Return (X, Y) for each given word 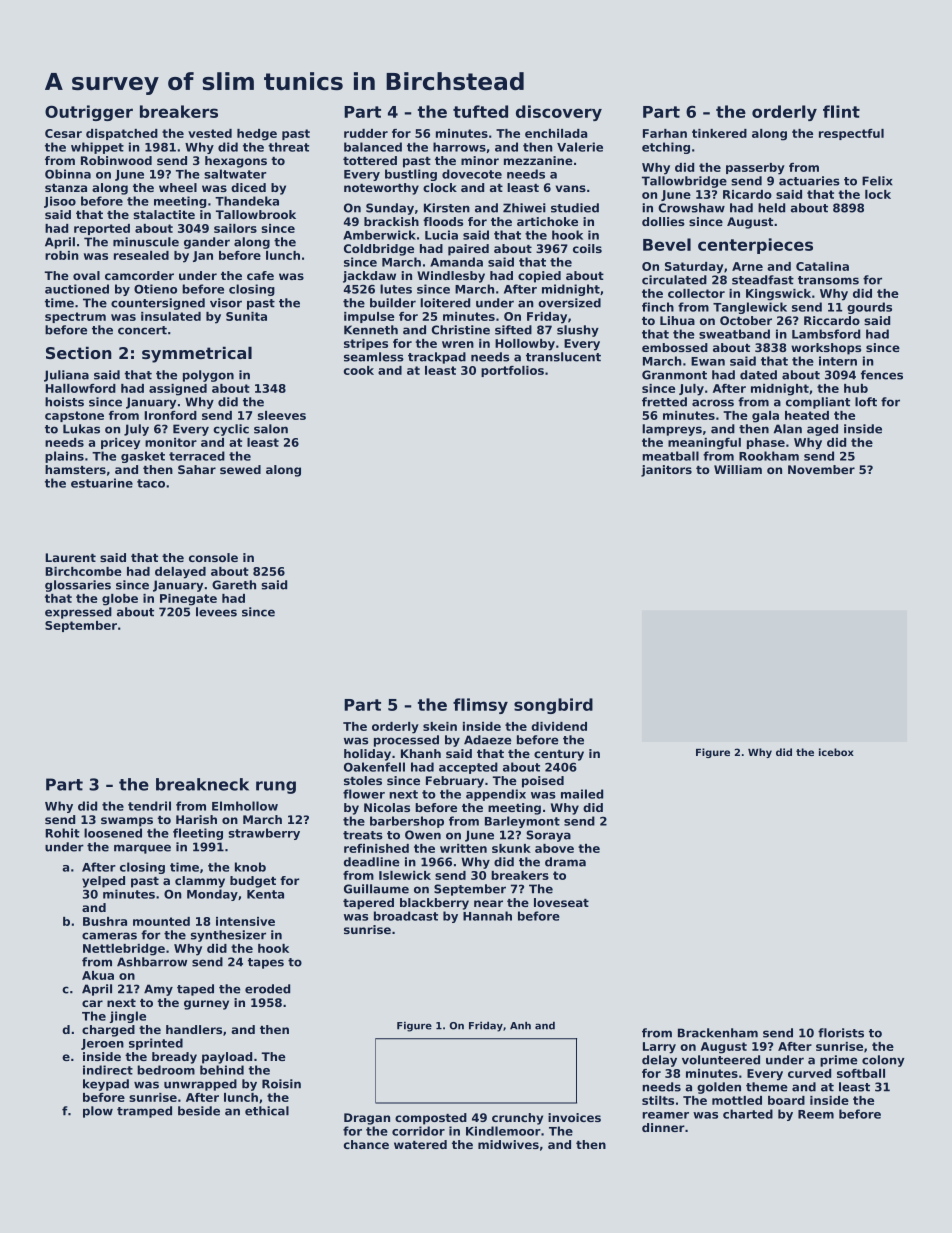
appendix (496, 795)
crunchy (517, 1119)
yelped (103, 882)
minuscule (146, 242)
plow (98, 1112)
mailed (582, 794)
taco (151, 483)
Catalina (822, 266)
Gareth (234, 585)
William (738, 469)
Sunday (390, 209)
